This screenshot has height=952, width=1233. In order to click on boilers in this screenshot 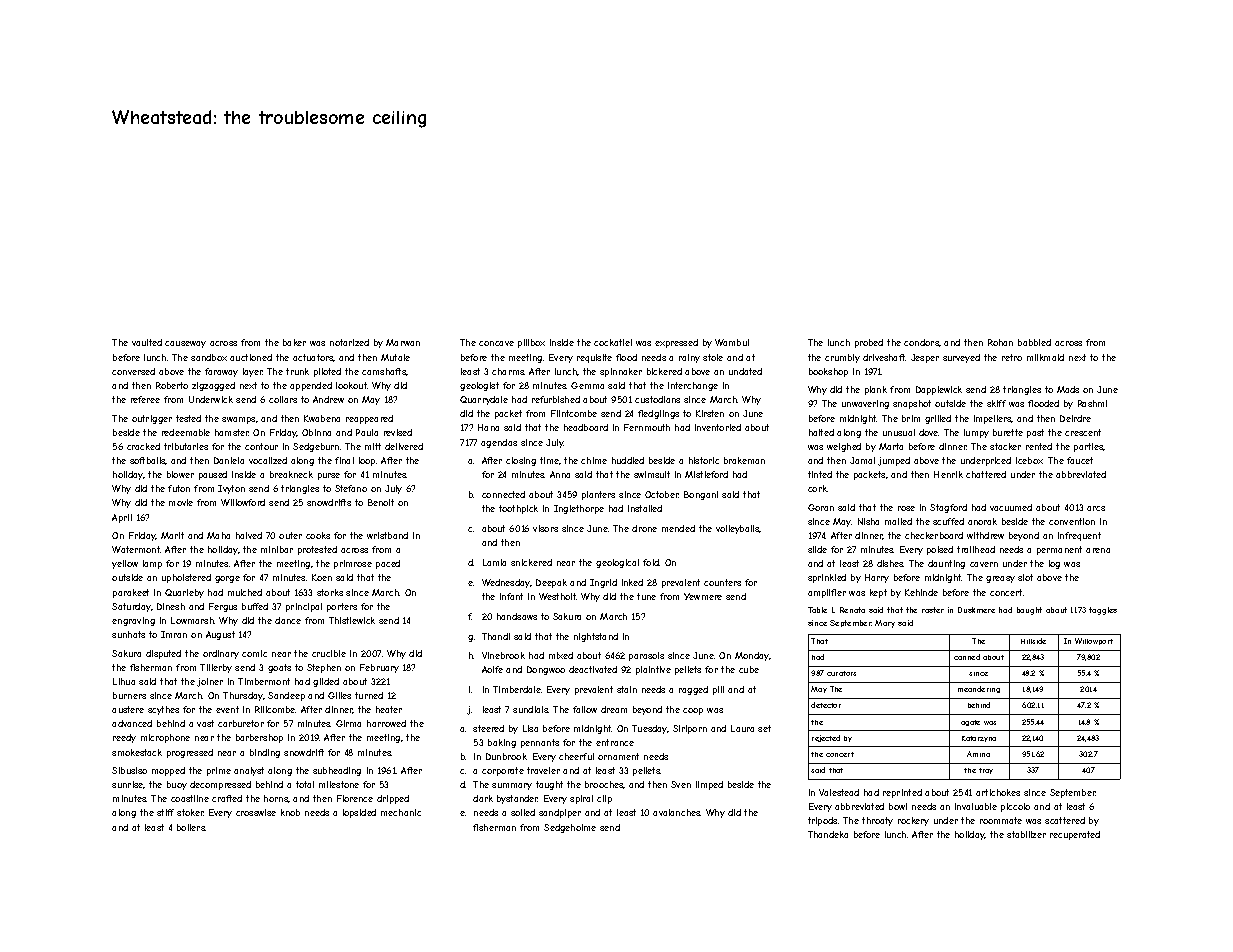, I will do `click(191, 827)`.
